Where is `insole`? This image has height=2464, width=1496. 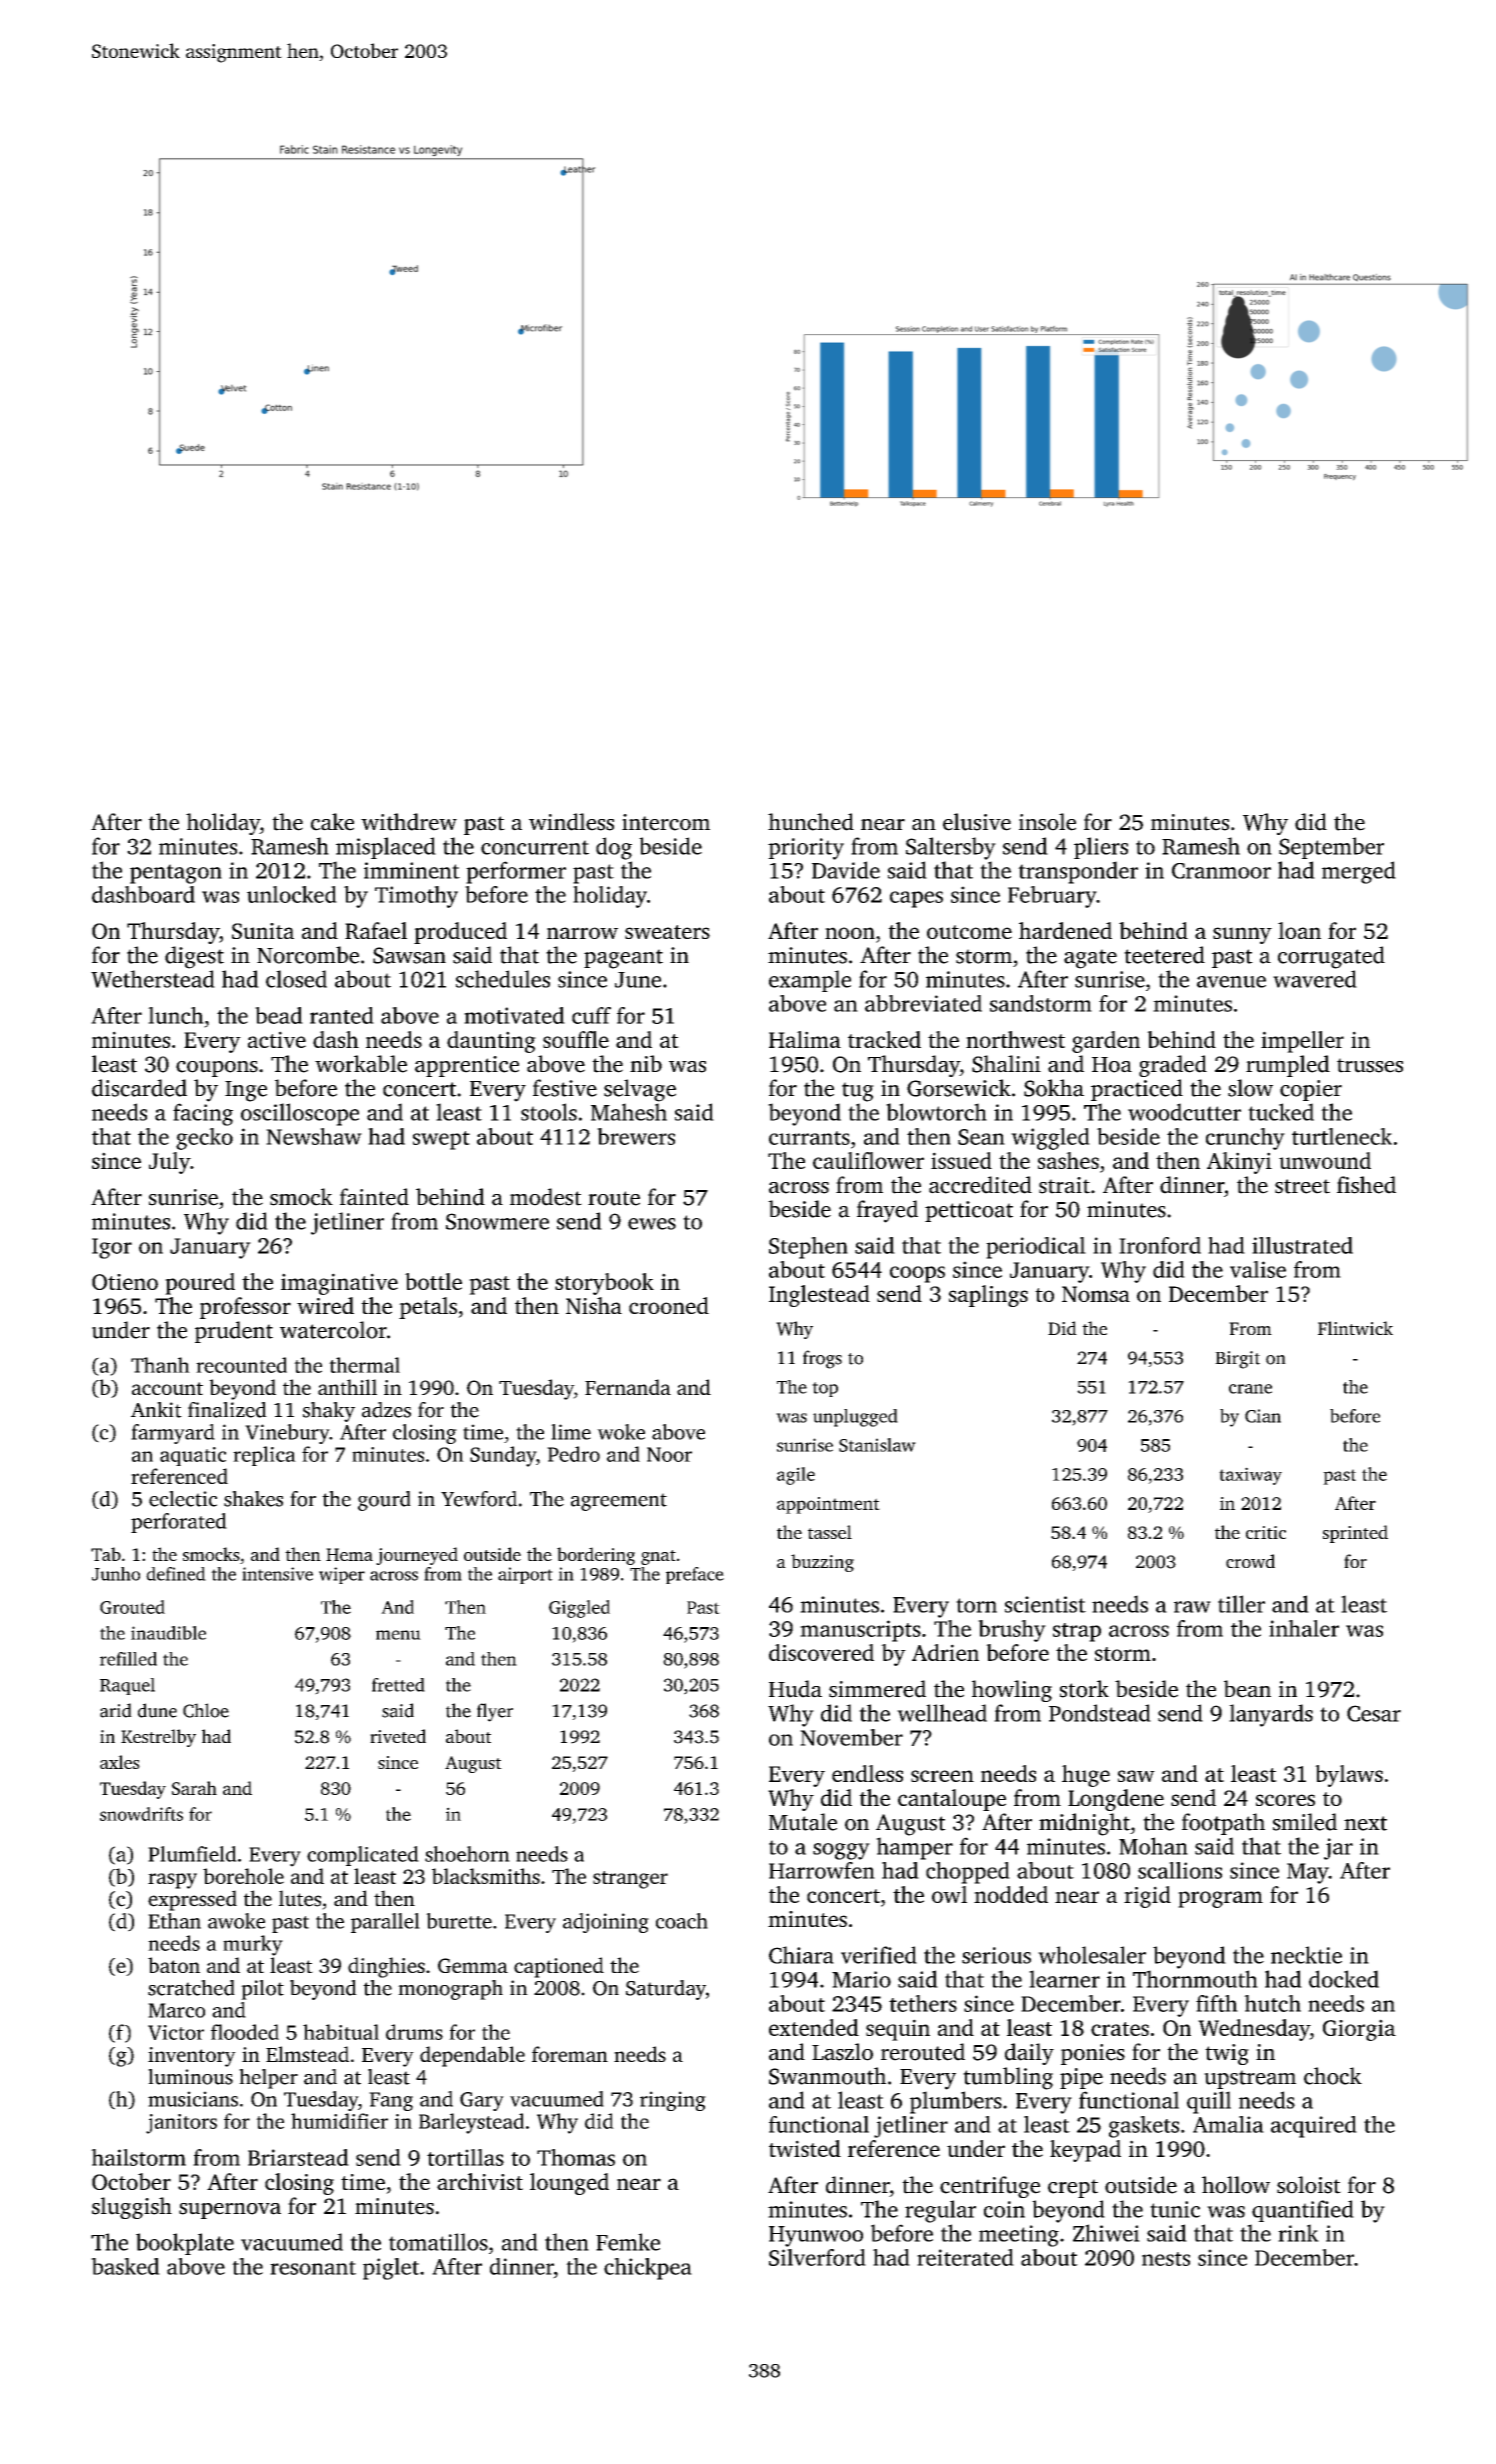
insole is located at coordinates (1047, 822).
